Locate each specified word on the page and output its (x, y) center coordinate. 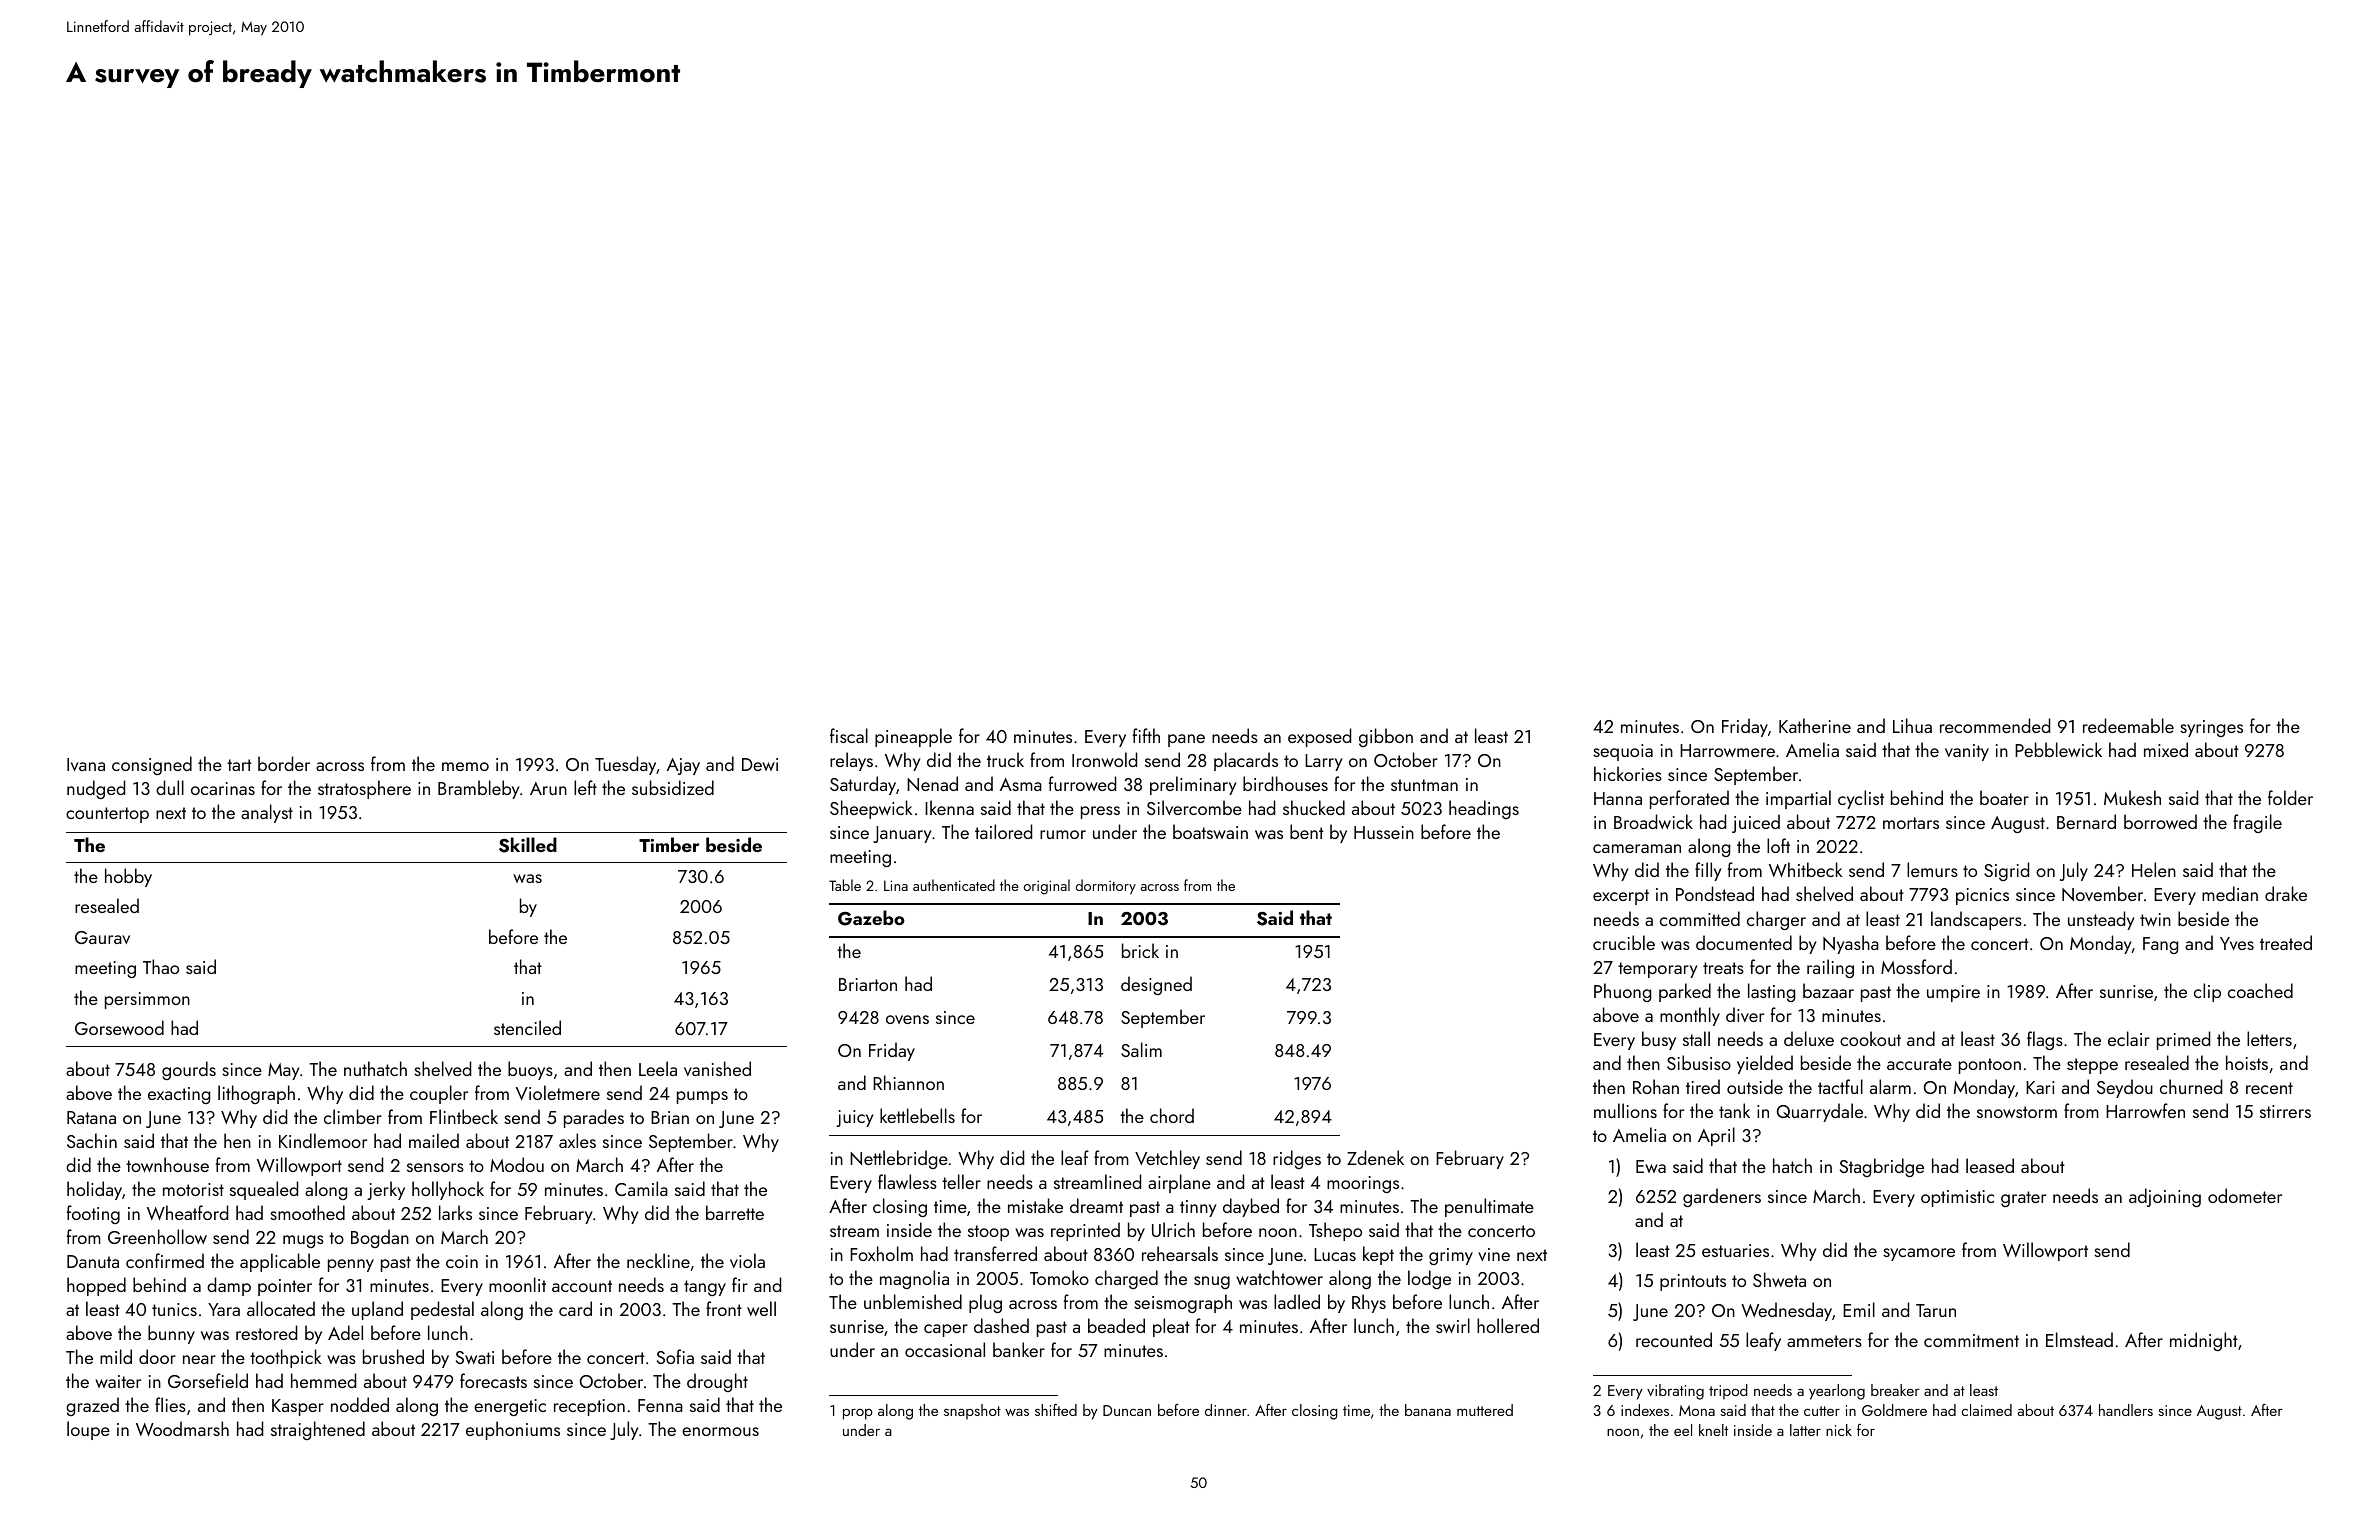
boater (2004, 797)
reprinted (1085, 1231)
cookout (1870, 1038)
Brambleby (479, 789)
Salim (1141, 1049)
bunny (171, 1334)
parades (594, 1118)
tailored (1003, 831)
